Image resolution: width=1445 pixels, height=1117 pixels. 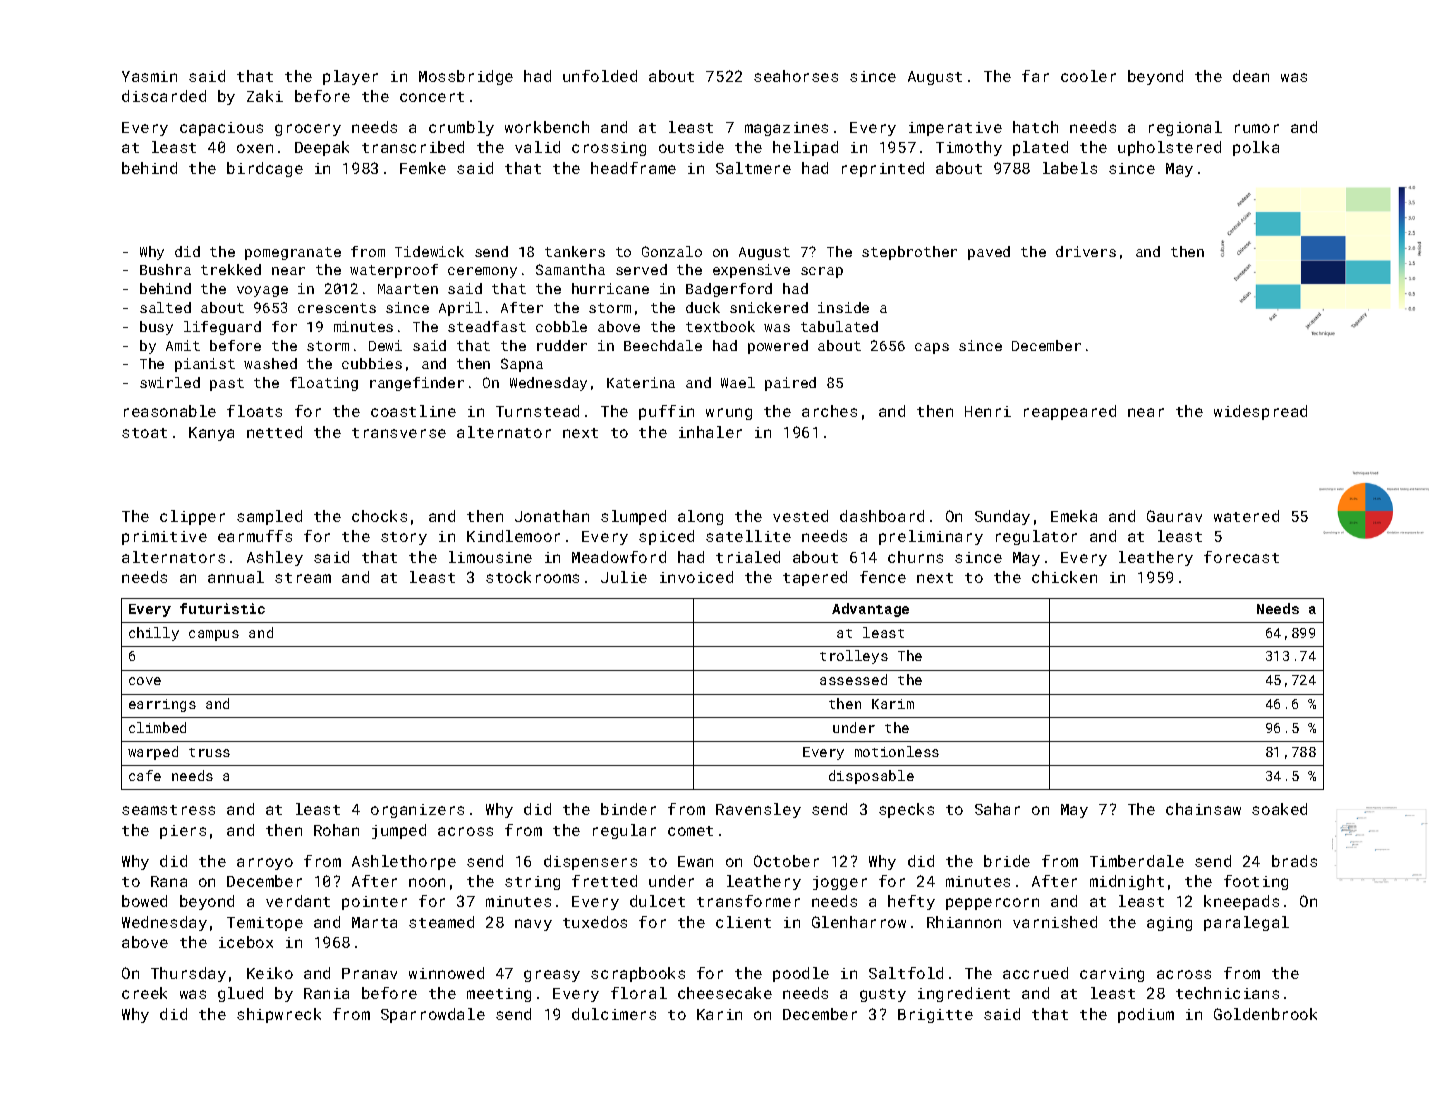 I want to click on chocks, so click(x=379, y=516).
